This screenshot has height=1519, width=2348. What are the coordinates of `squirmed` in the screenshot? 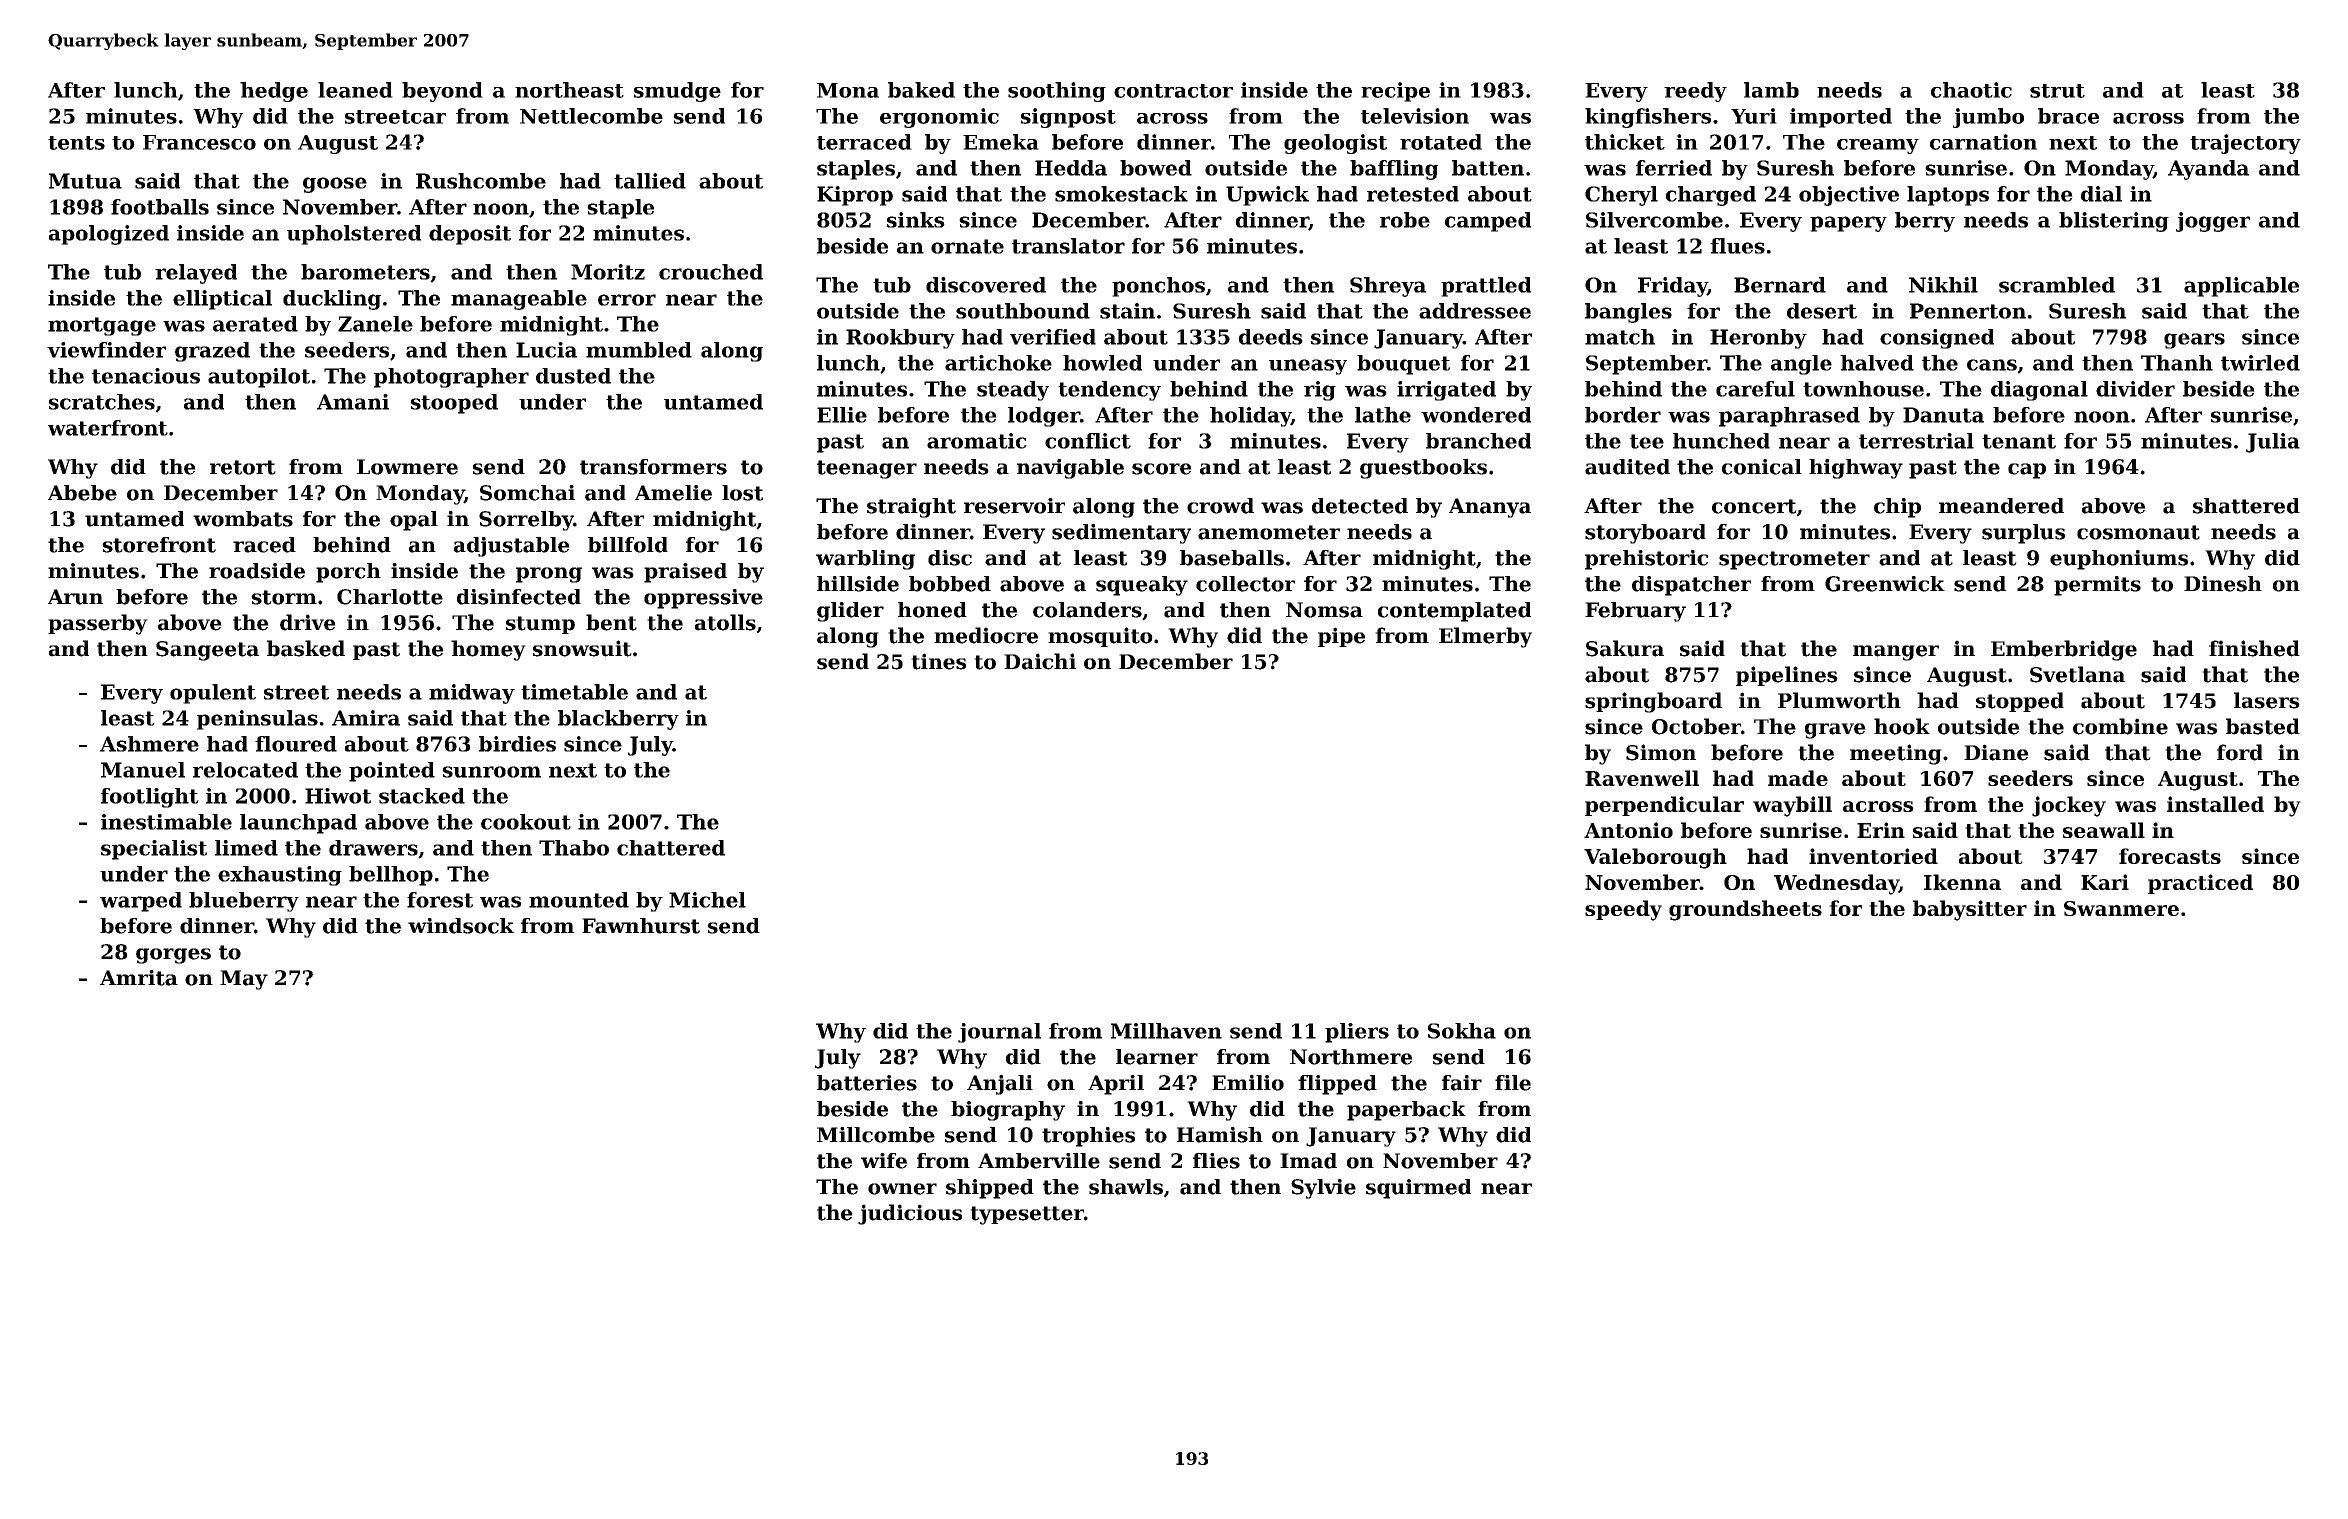 It's located at (1418, 1189).
